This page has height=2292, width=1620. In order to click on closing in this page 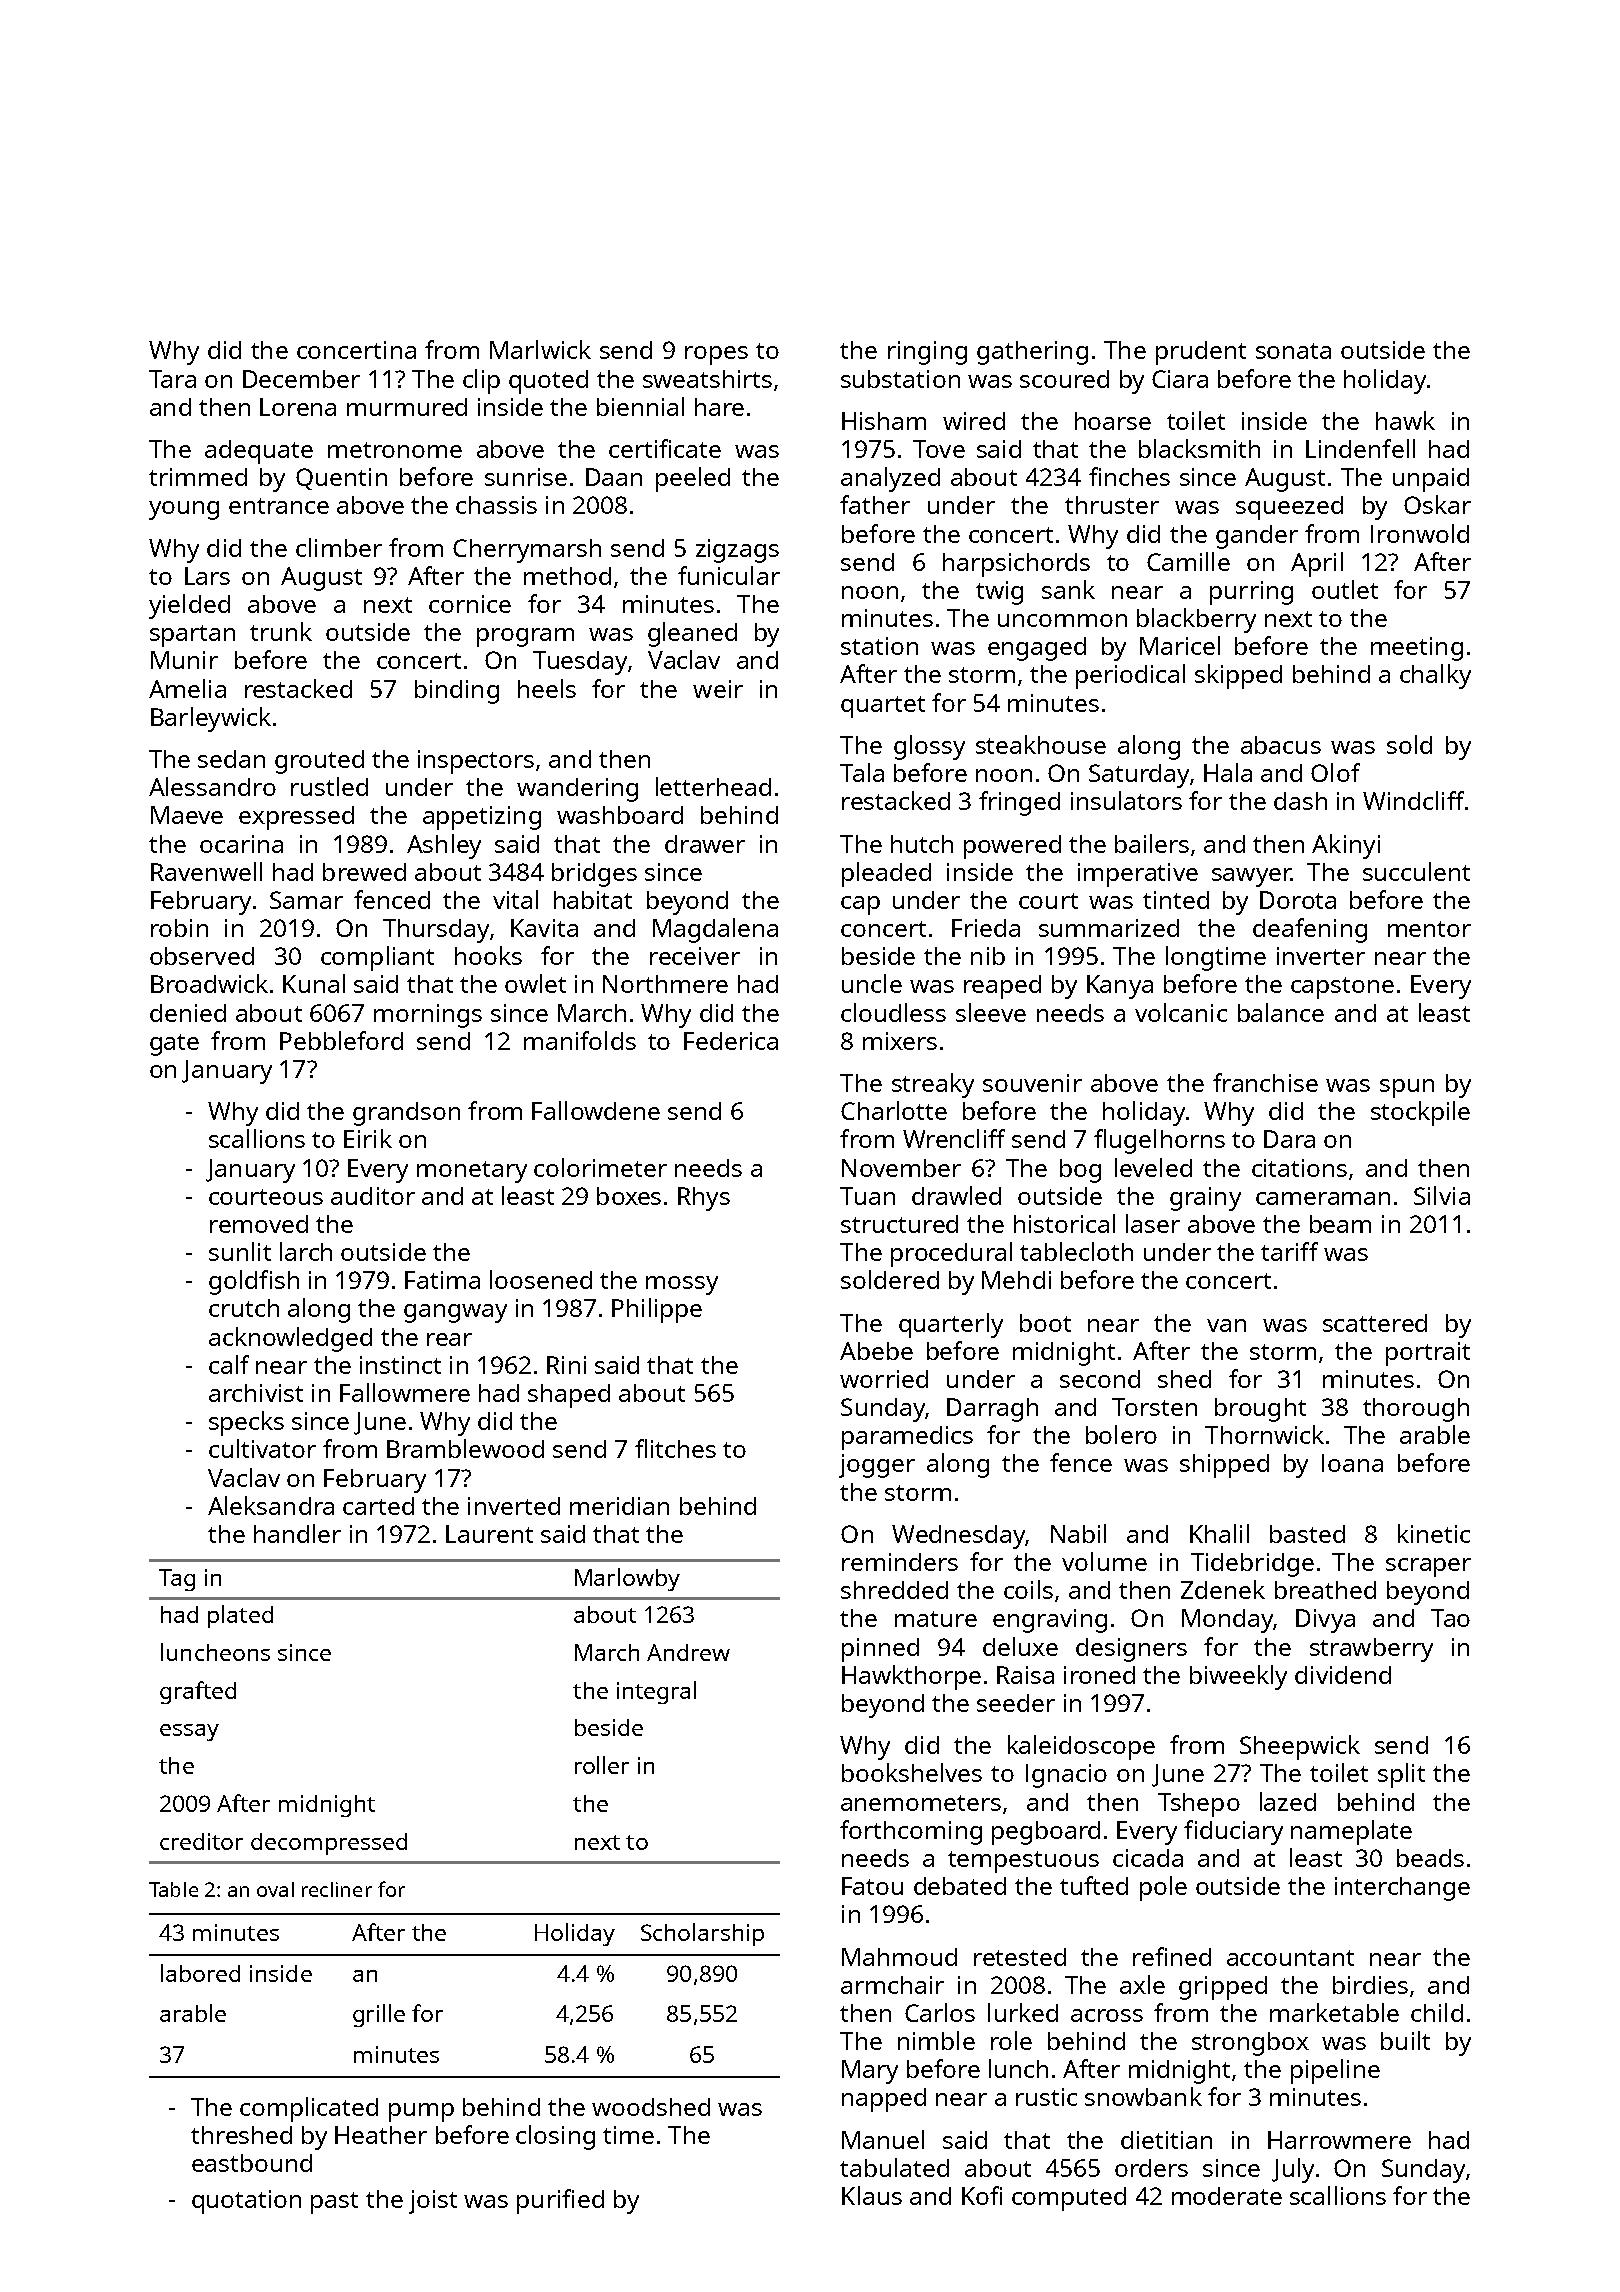, I will do `click(555, 2137)`.
